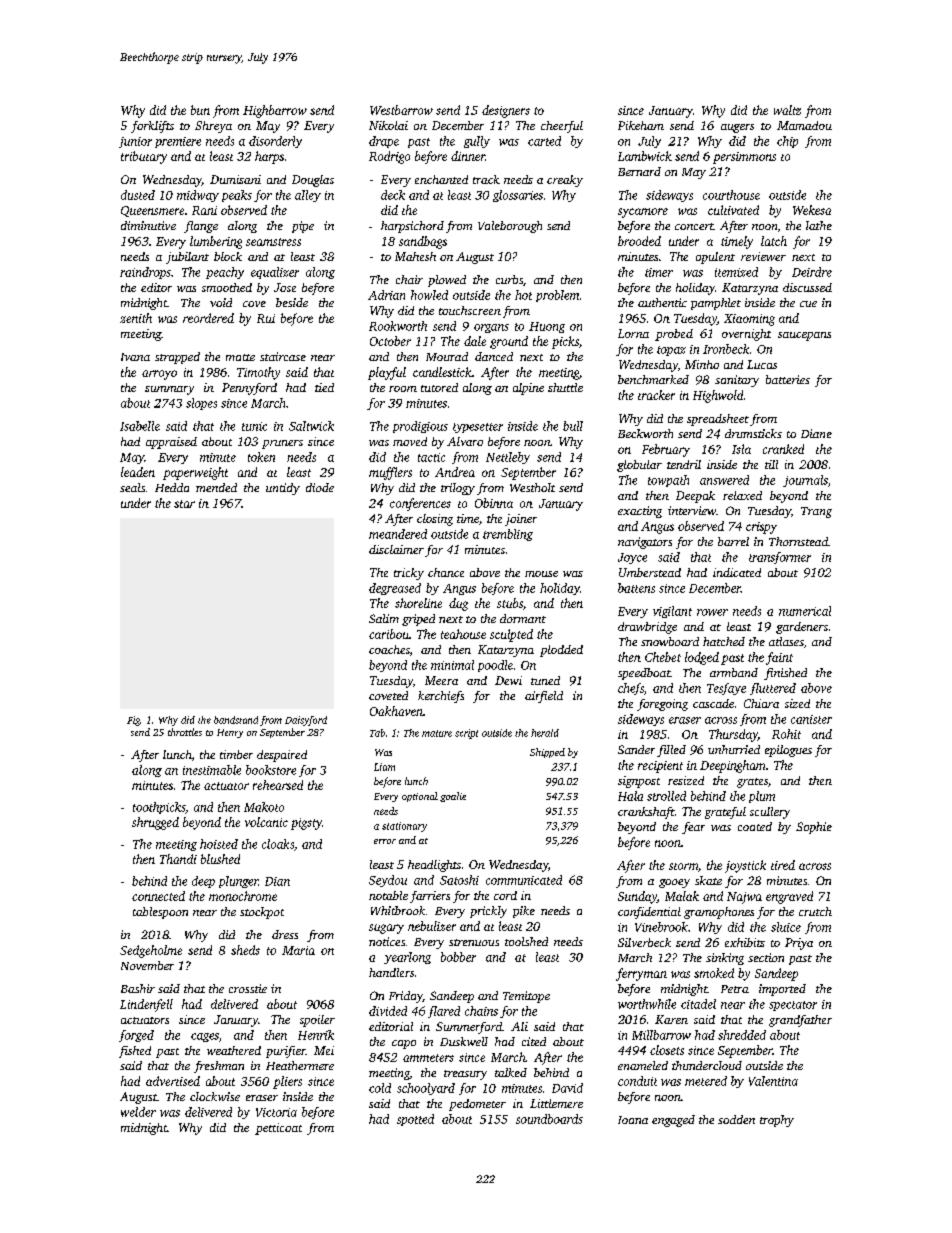  Describe the element at coordinates (494, 503) in the screenshot. I see `Obinna` at that location.
